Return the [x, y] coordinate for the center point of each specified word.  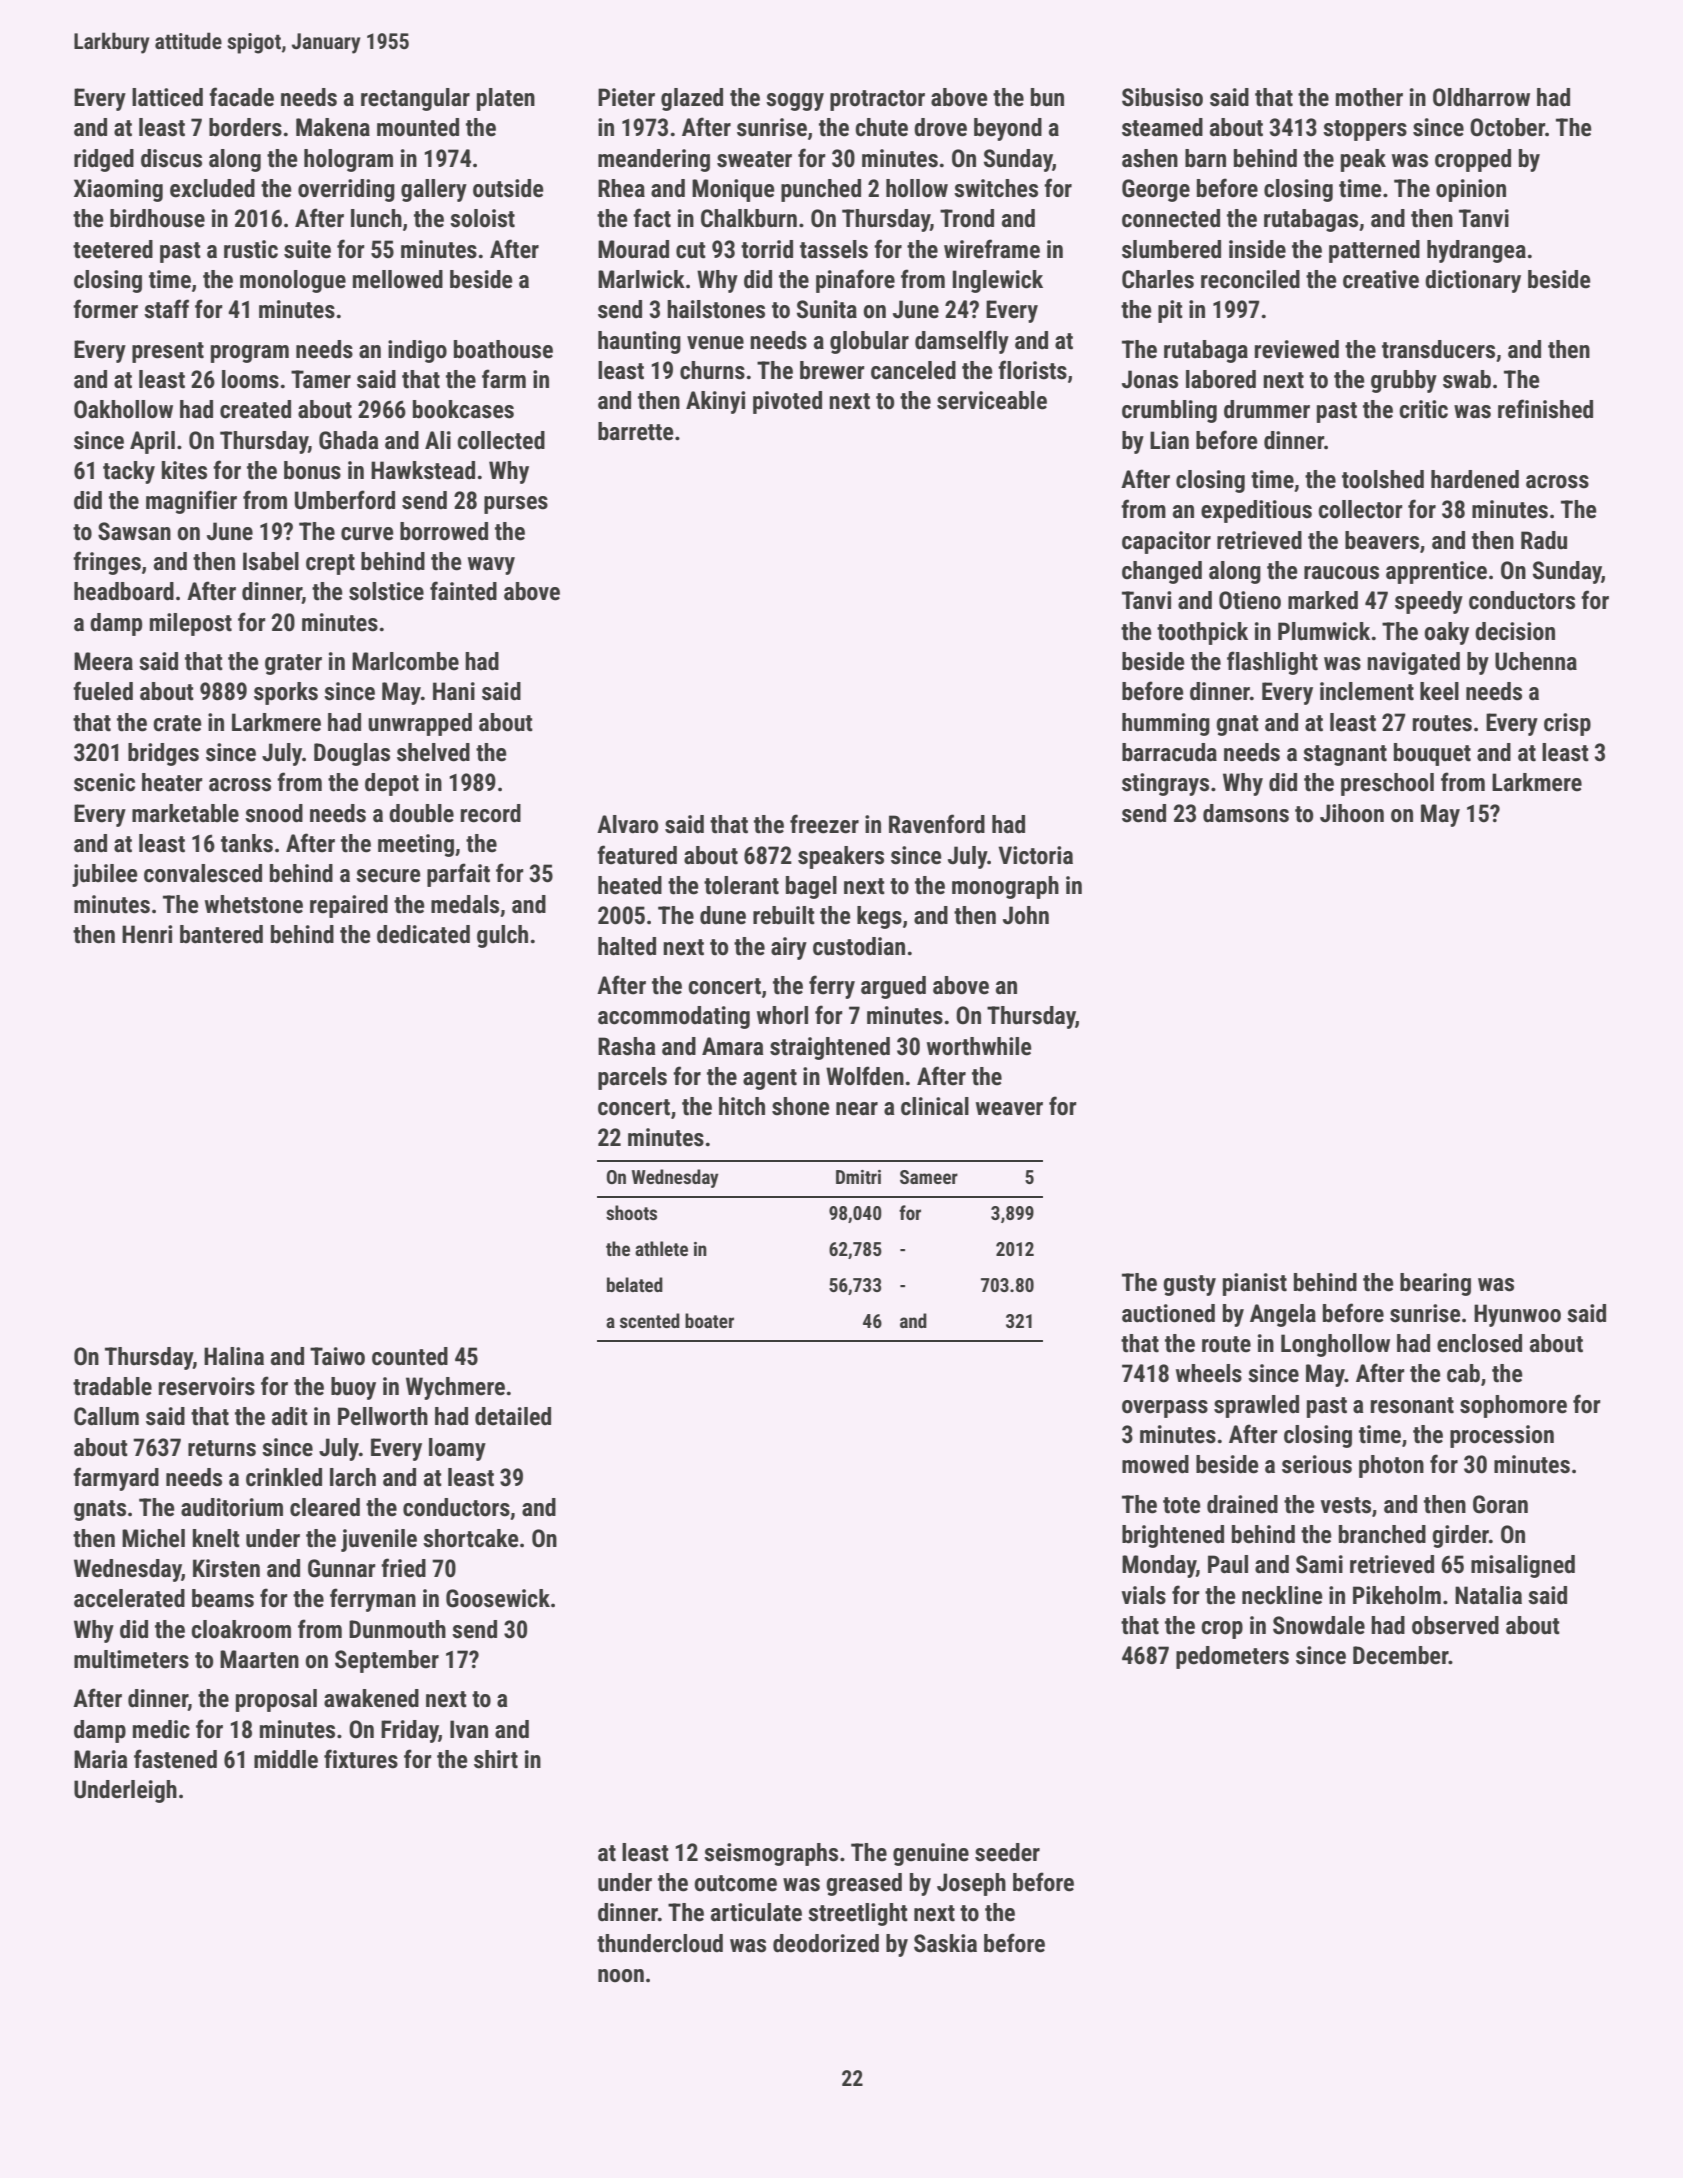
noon [621, 1976]
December [1401, 1655]
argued [893, 987]
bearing [1435, 1284]
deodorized [826, 1943]
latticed [167, 97]
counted [410, 1356]
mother [1369, 97]
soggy [795, 102]
